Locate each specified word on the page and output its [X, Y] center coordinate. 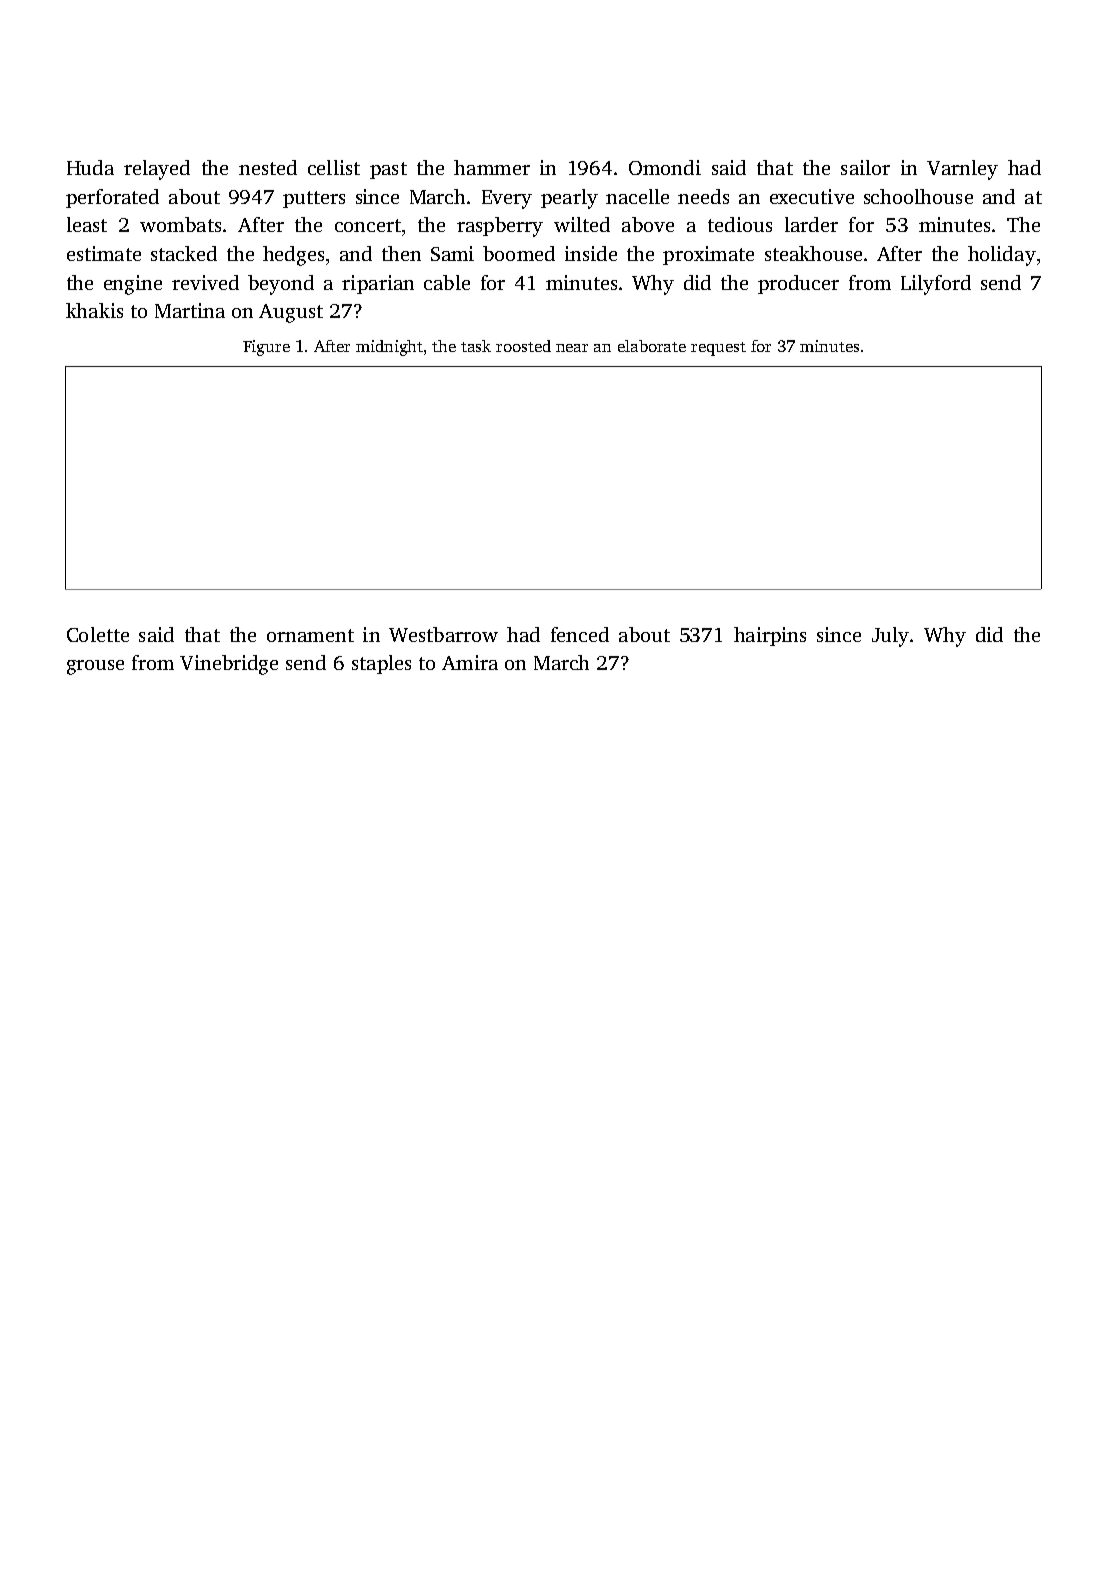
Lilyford [936, 285]
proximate [708, 255]
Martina [190, 310]
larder [811, 224]
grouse [95, 667]
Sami [452, 253]
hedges [293, 256]
